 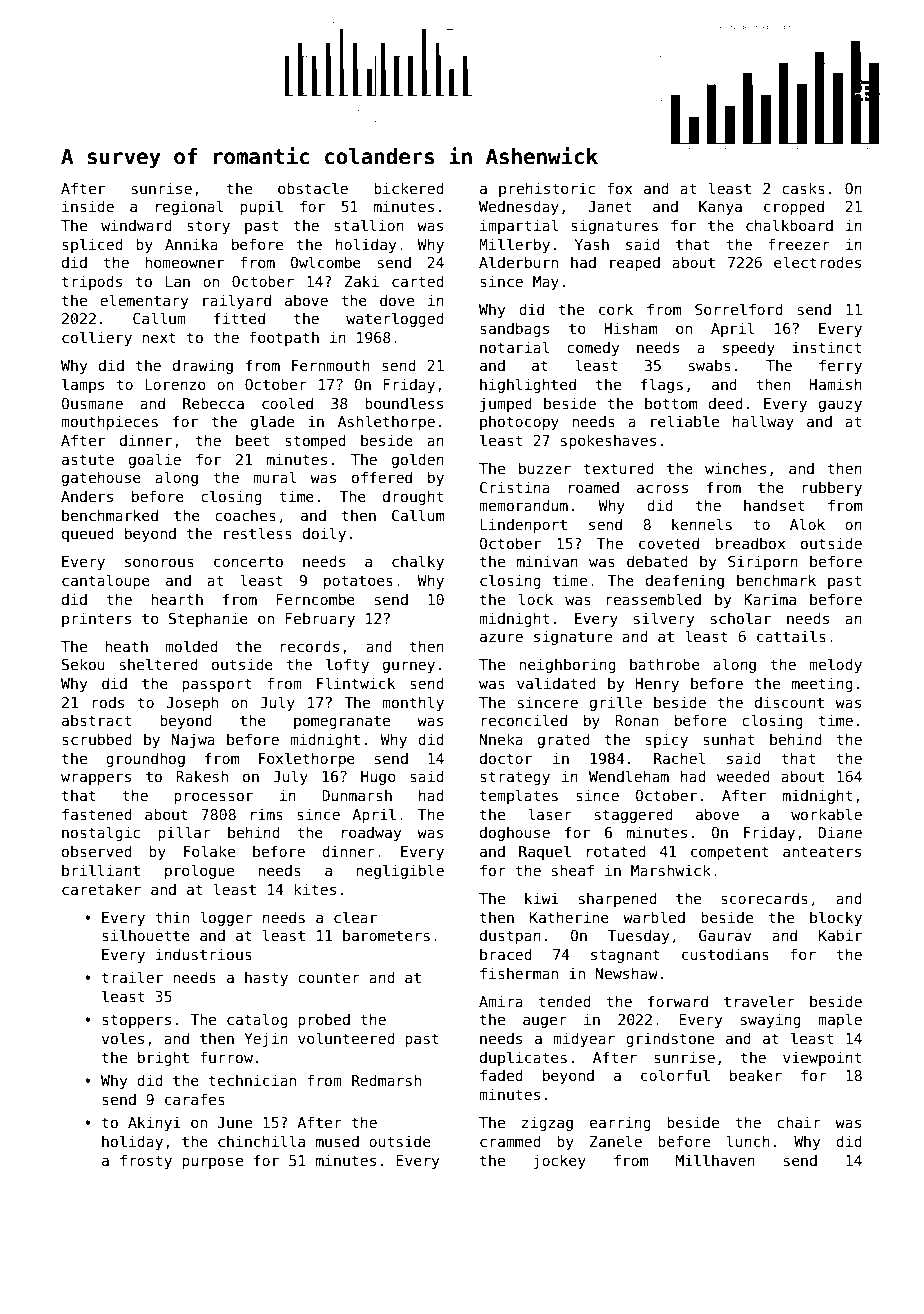 What do you see at coordinates (514, 329) in the image?
I see `sandbags` at bounding box center [514, 329].
